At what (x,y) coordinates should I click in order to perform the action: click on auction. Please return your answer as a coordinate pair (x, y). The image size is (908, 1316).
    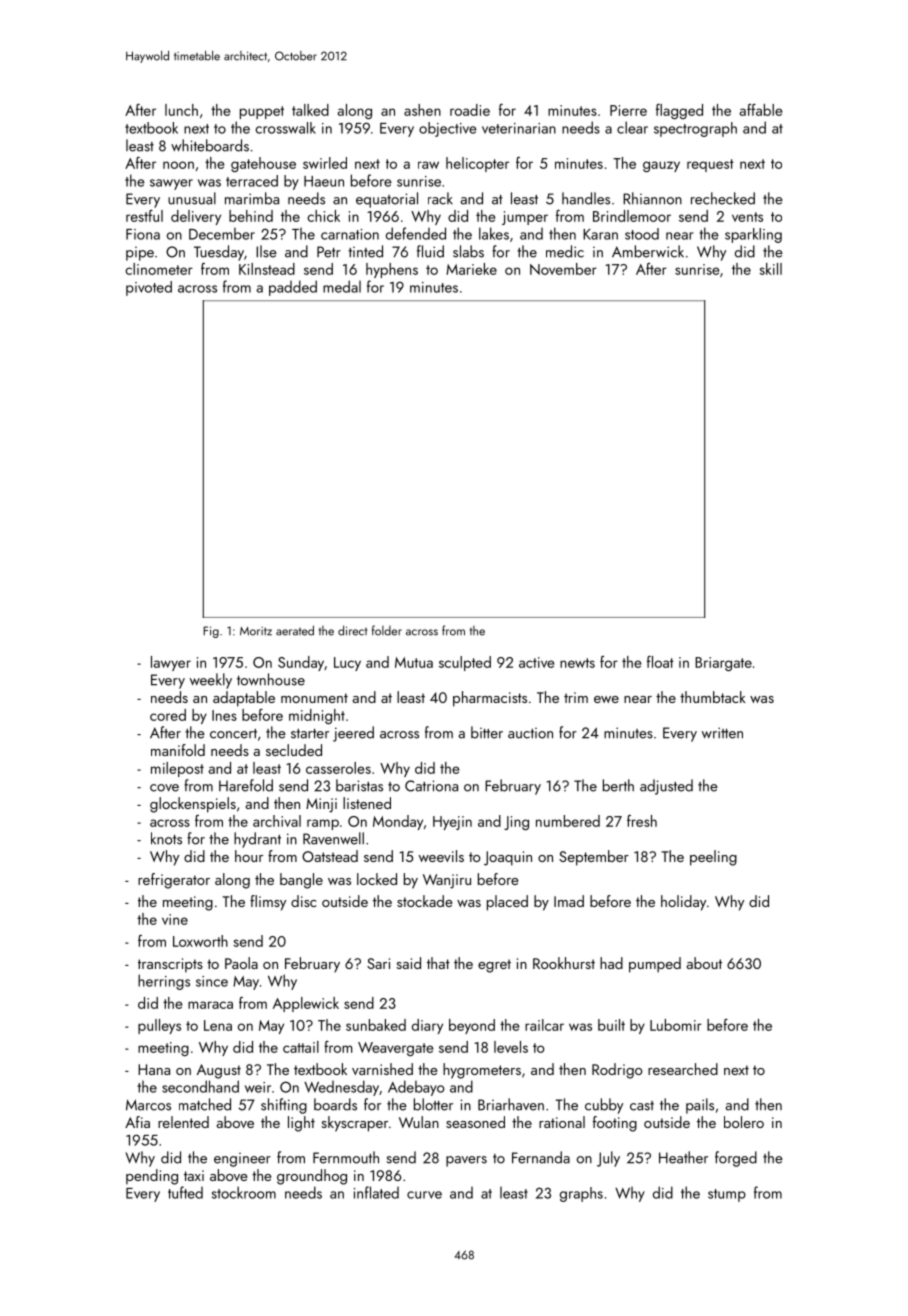
    Looking at the image, I should click on (530, 733).
